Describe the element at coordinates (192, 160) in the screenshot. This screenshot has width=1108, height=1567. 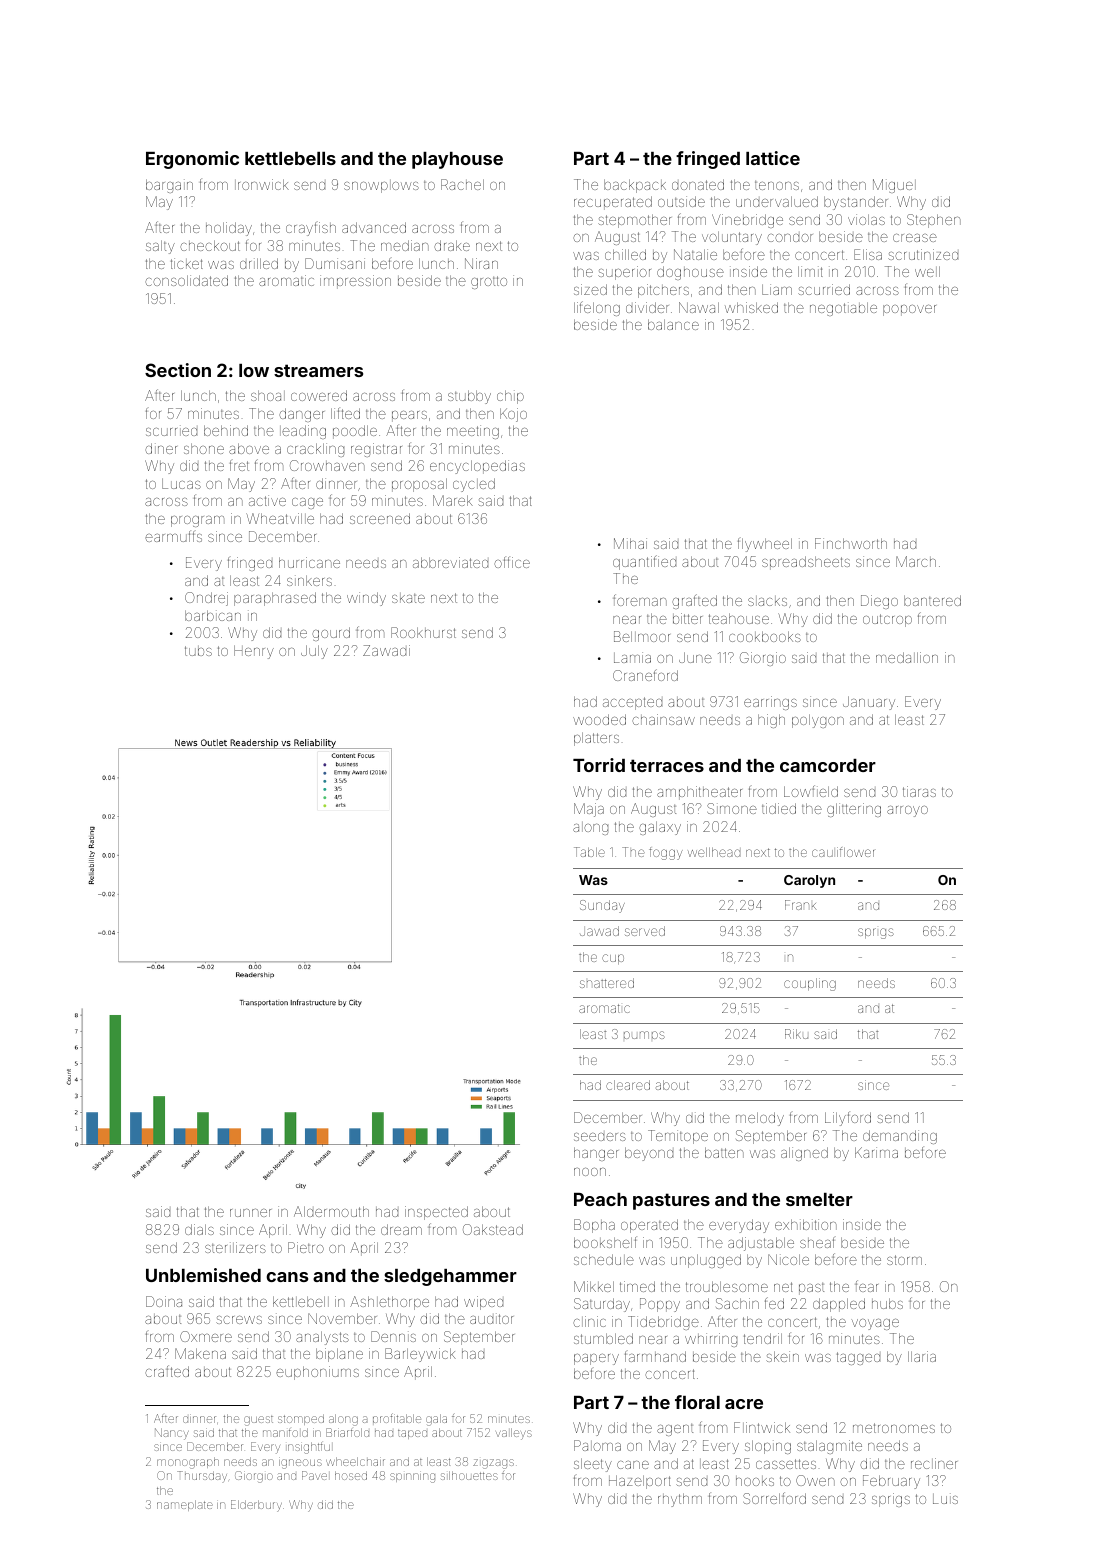
I see `Ergonomic` at that location.
